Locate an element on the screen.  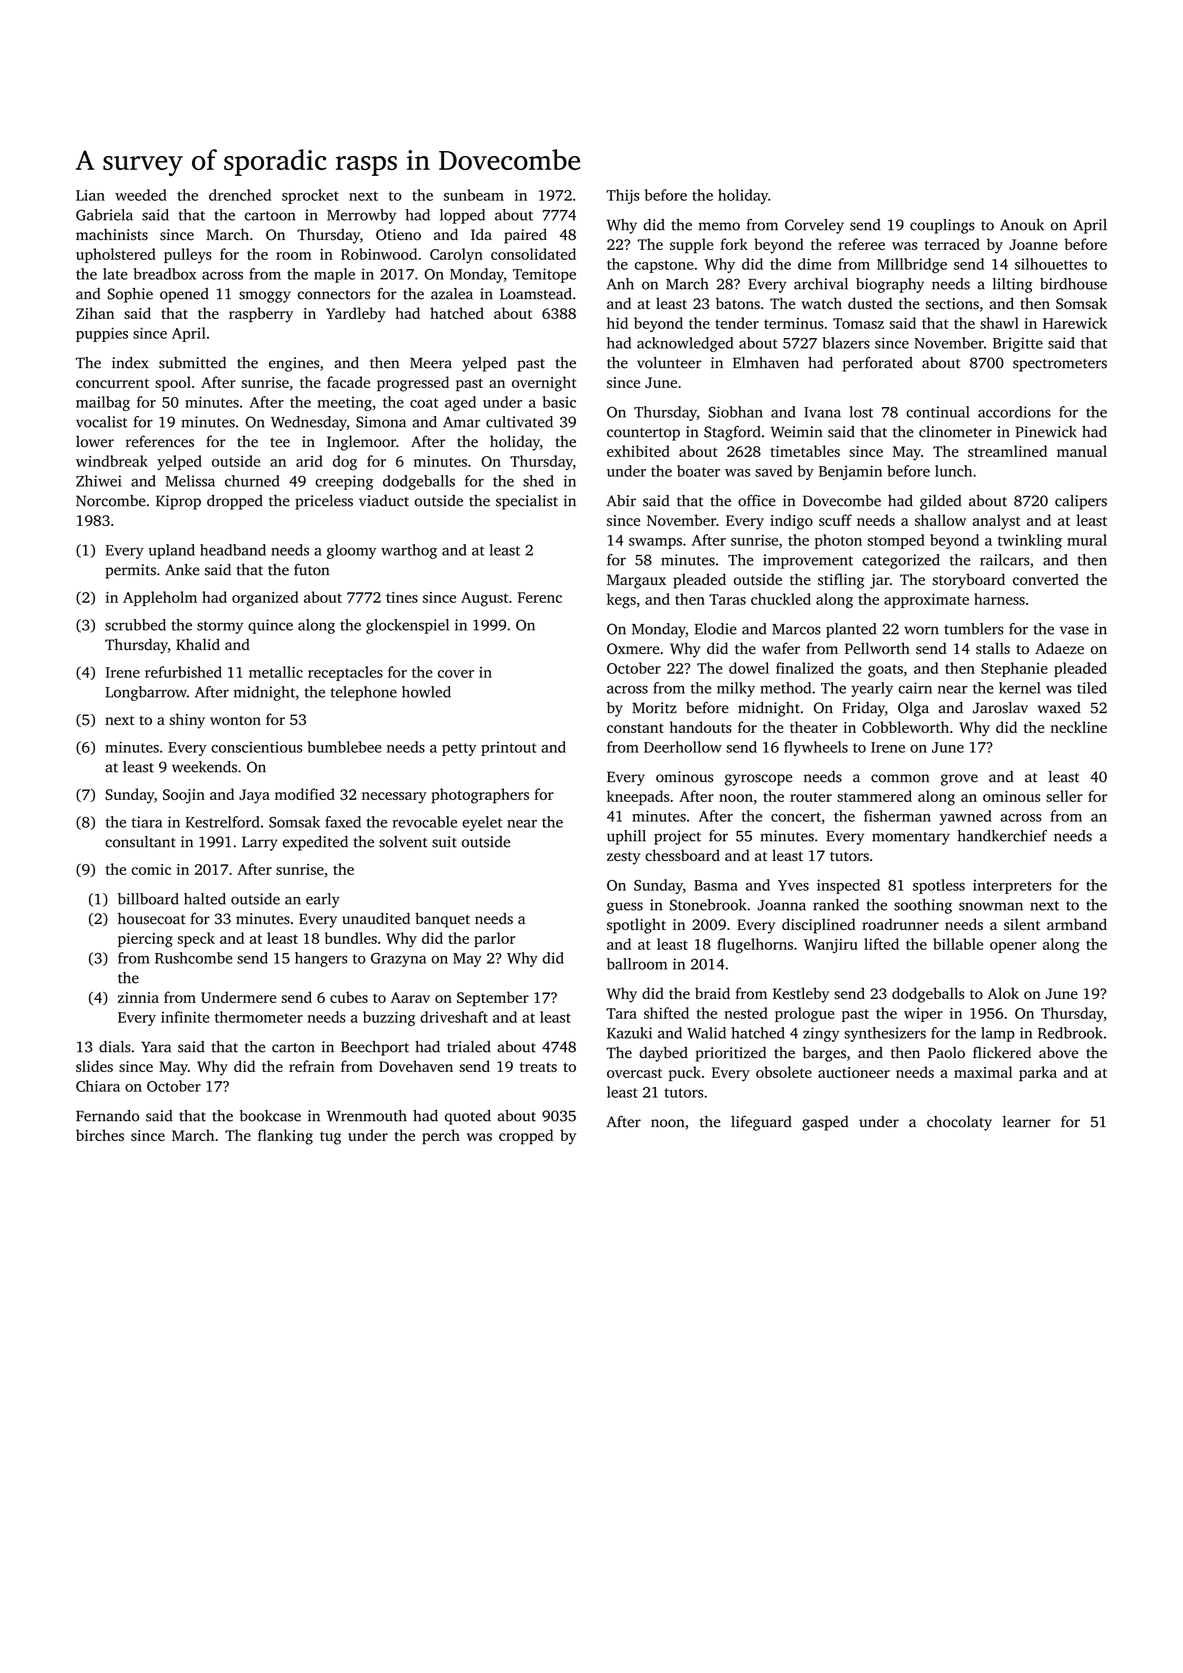
paired is located at coordinates (525, 236).
